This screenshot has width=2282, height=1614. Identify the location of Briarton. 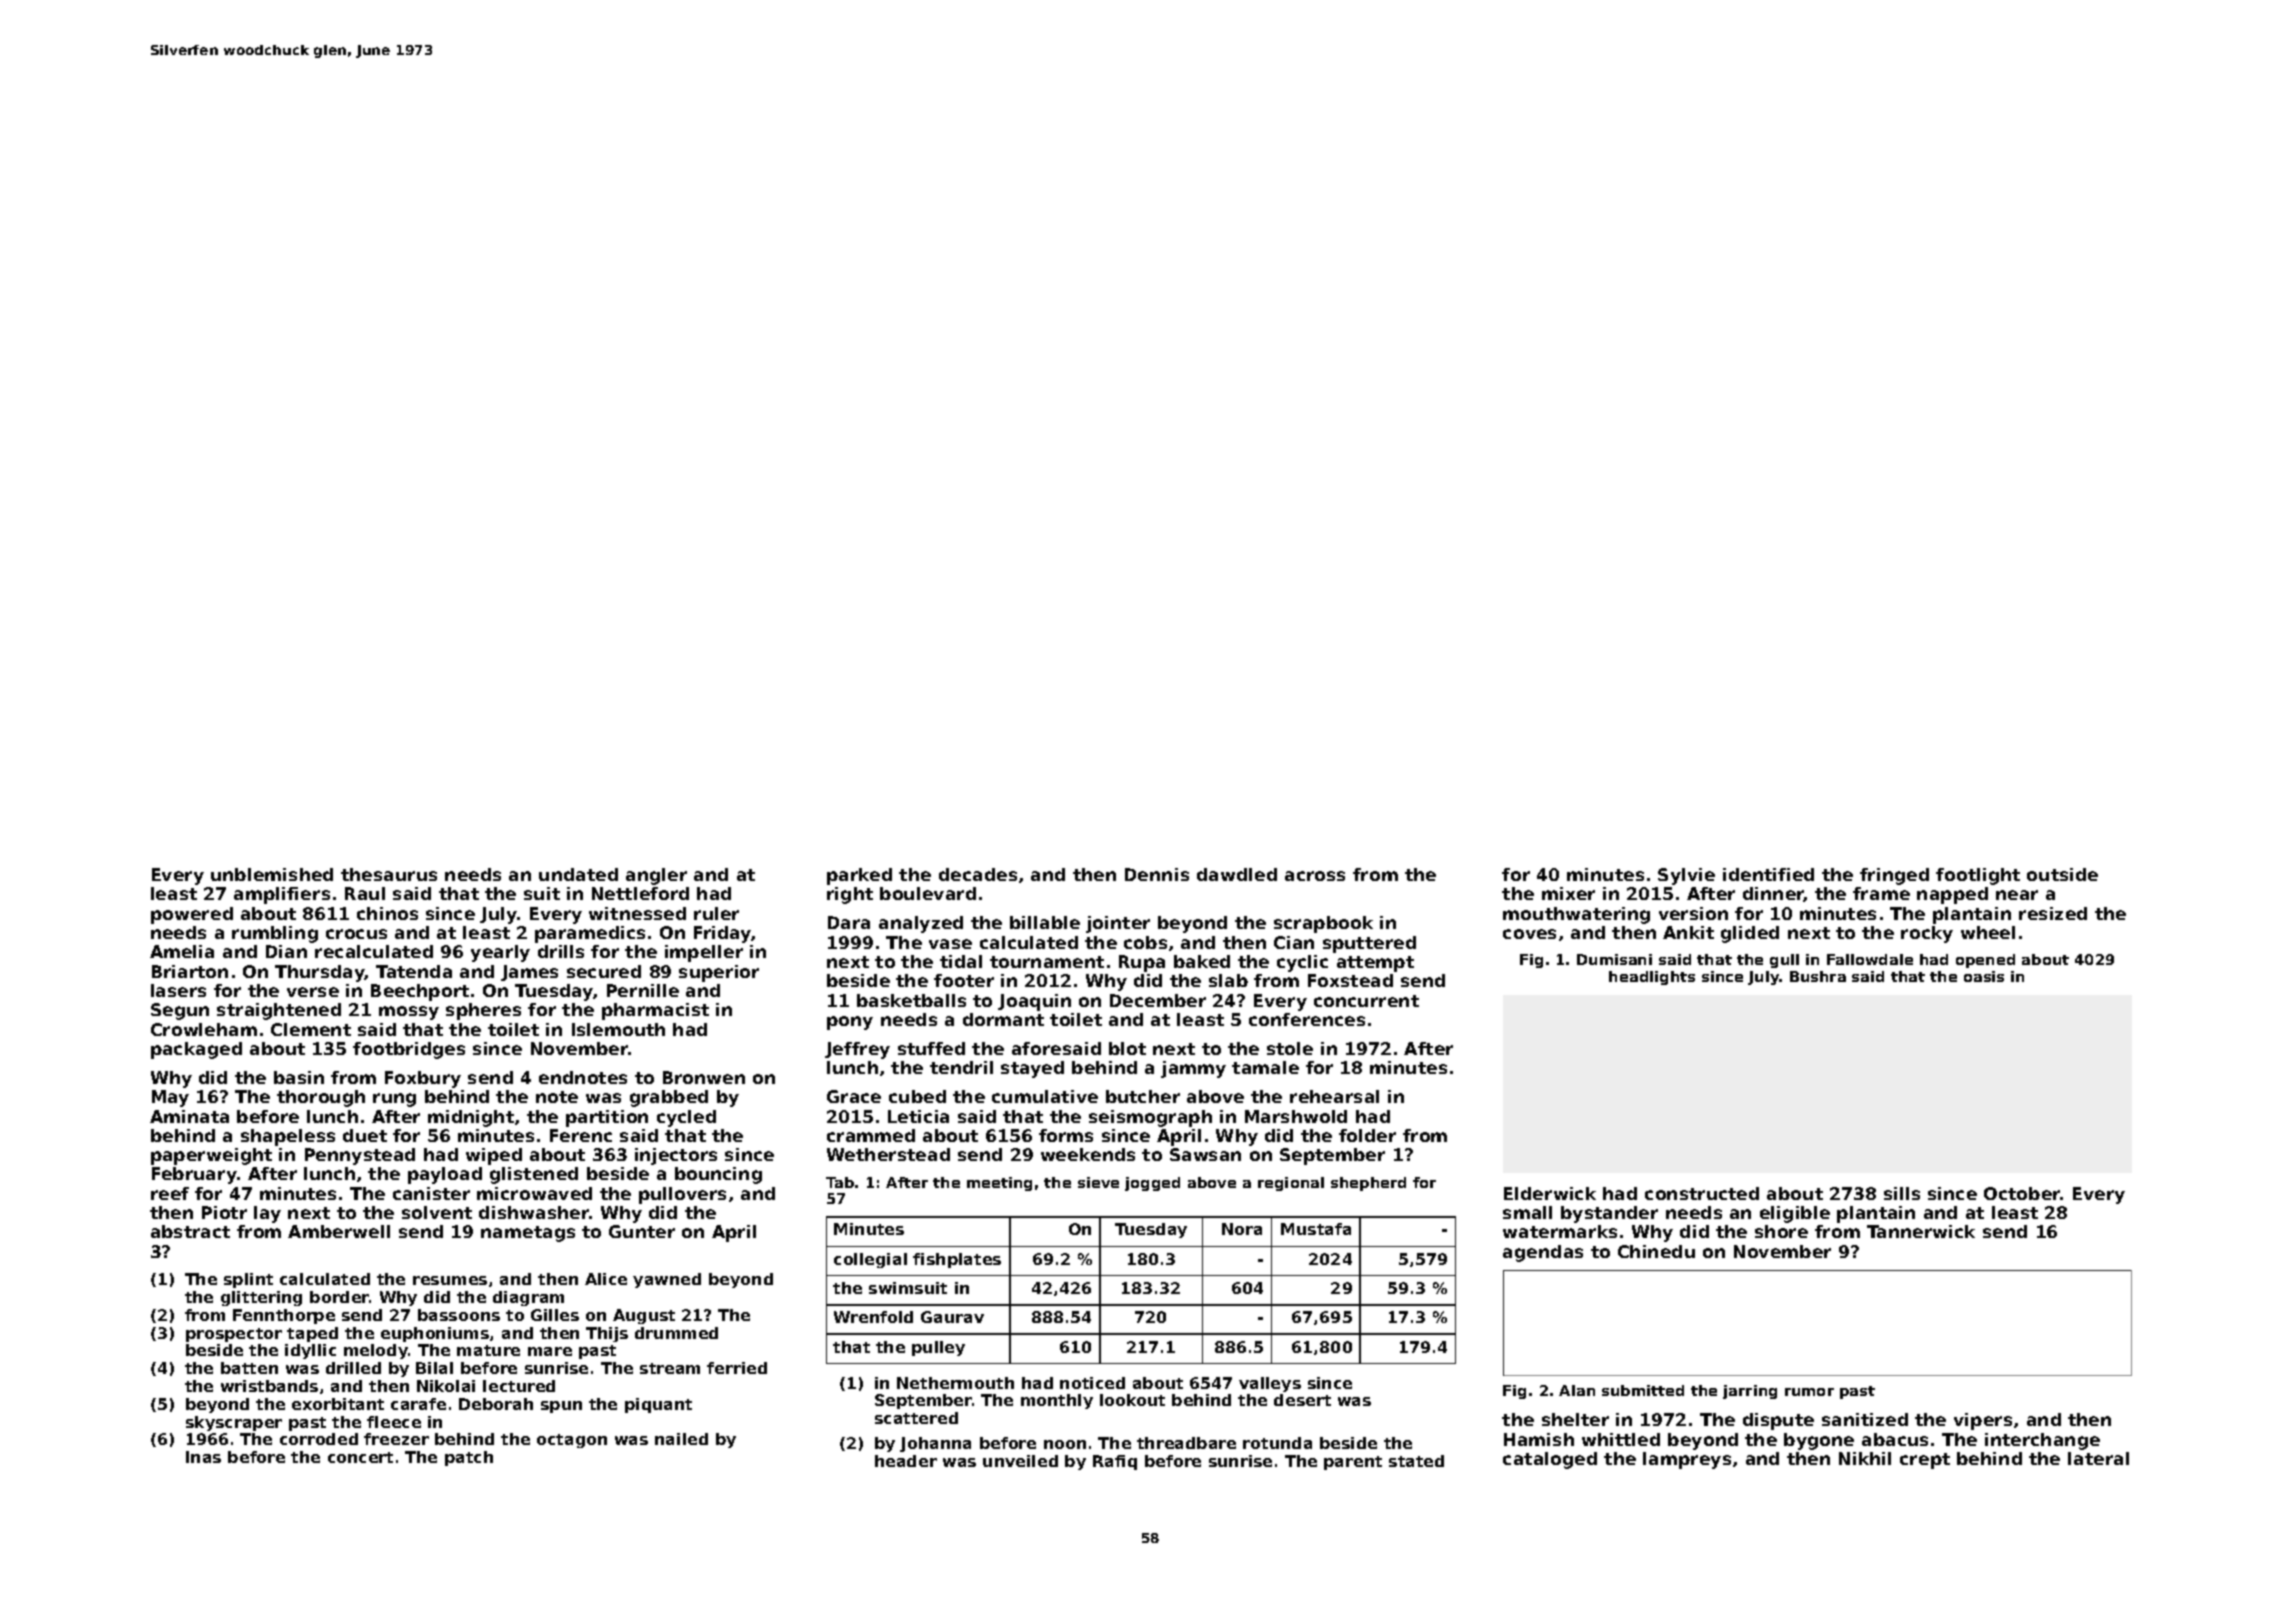
(190, 971).
